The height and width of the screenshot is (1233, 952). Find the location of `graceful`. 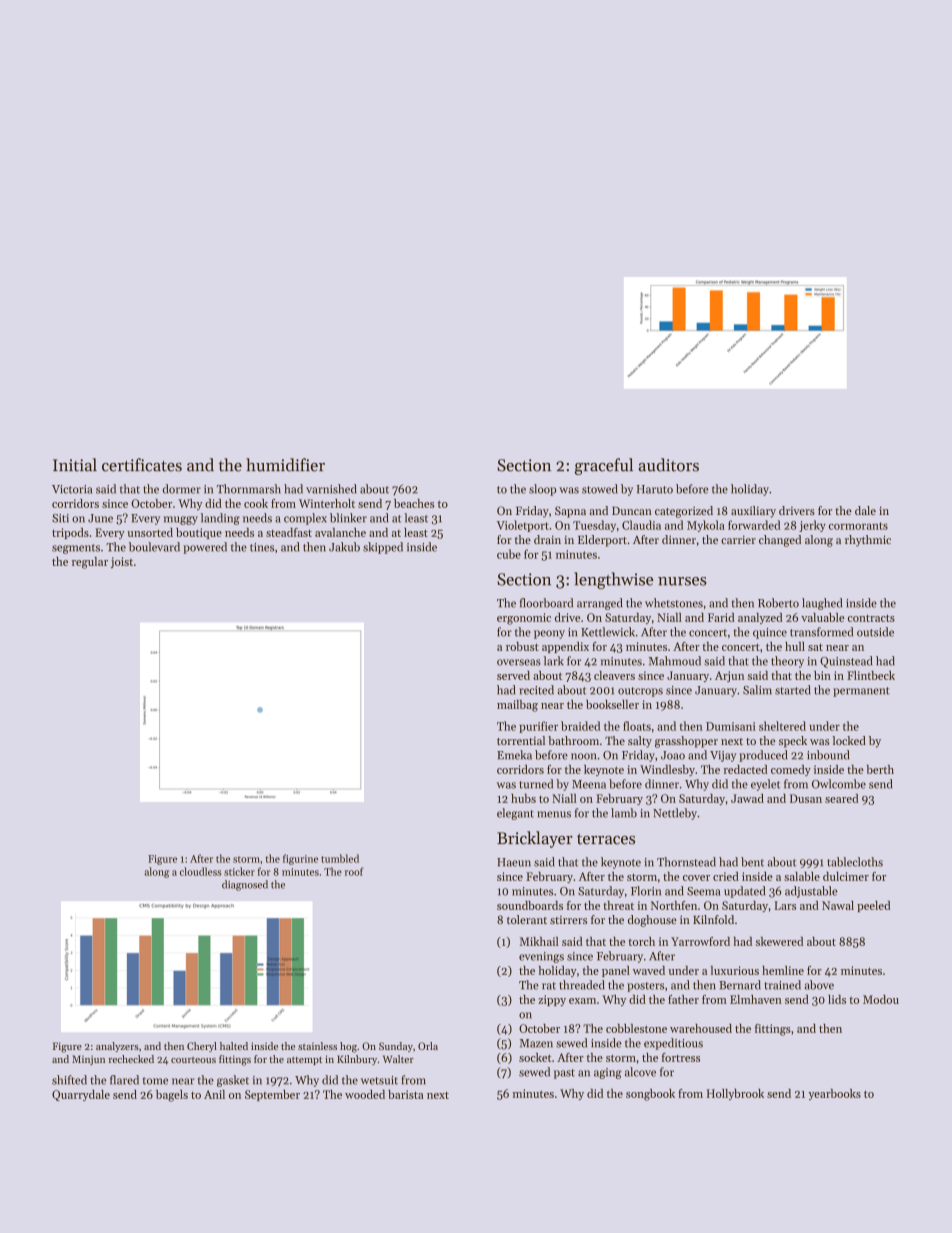

graceful is located at coordinates (604, 466).
